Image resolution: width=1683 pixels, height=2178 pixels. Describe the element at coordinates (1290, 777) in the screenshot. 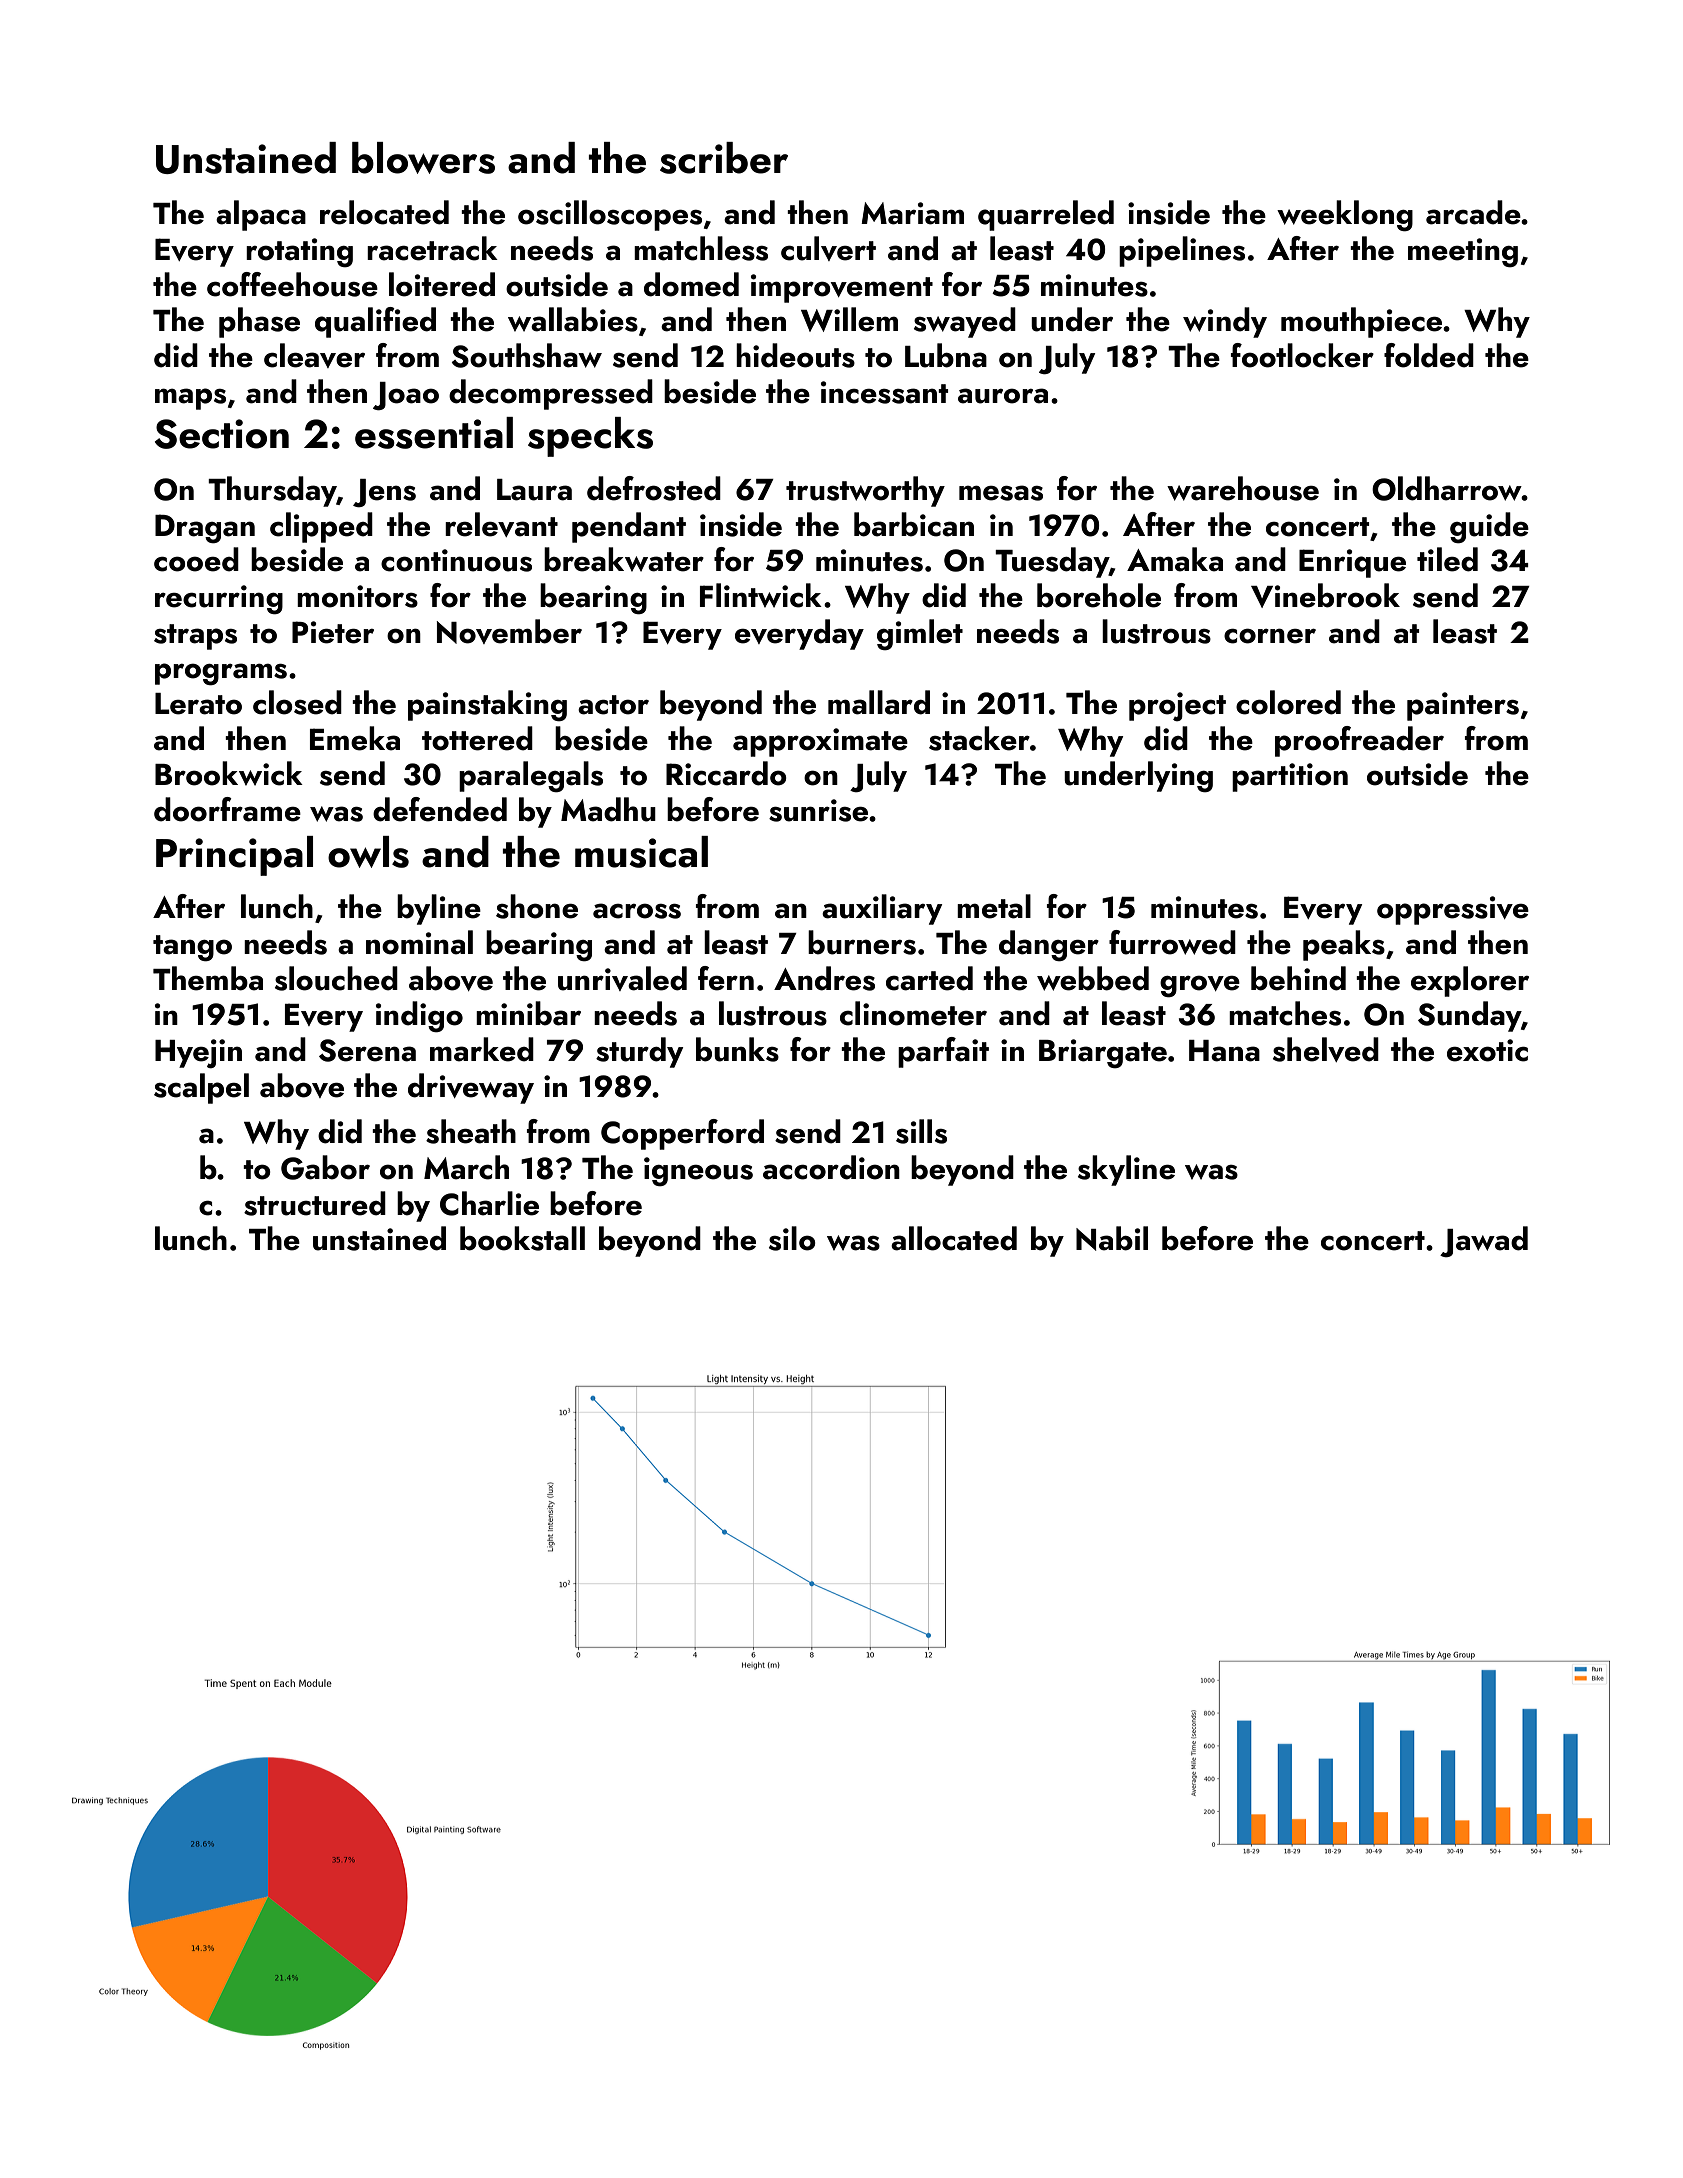

I see `partition` at that location.
